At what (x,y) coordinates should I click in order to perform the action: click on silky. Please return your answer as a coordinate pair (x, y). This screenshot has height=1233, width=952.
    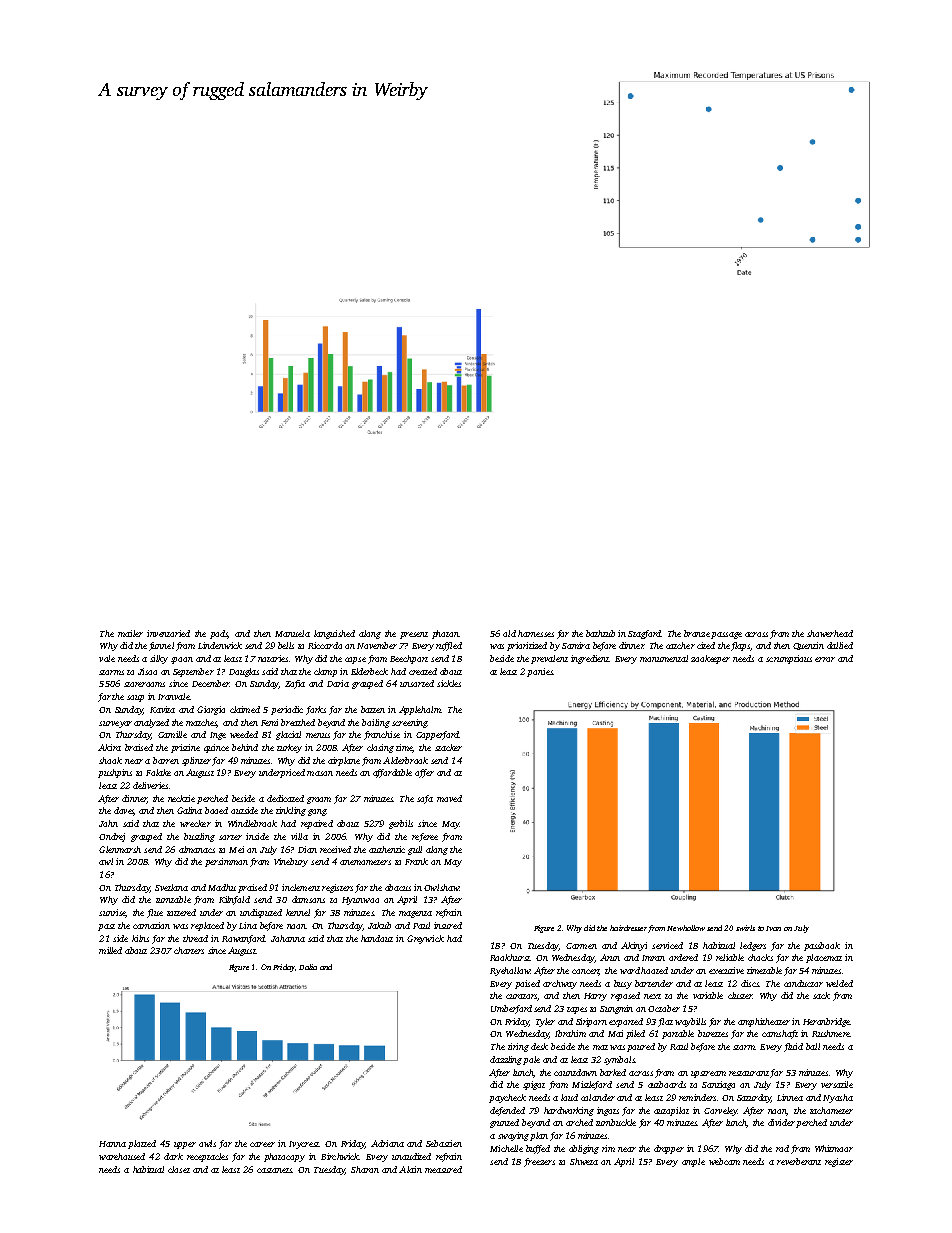
    Looking at the image, I should click on (159, 659).
